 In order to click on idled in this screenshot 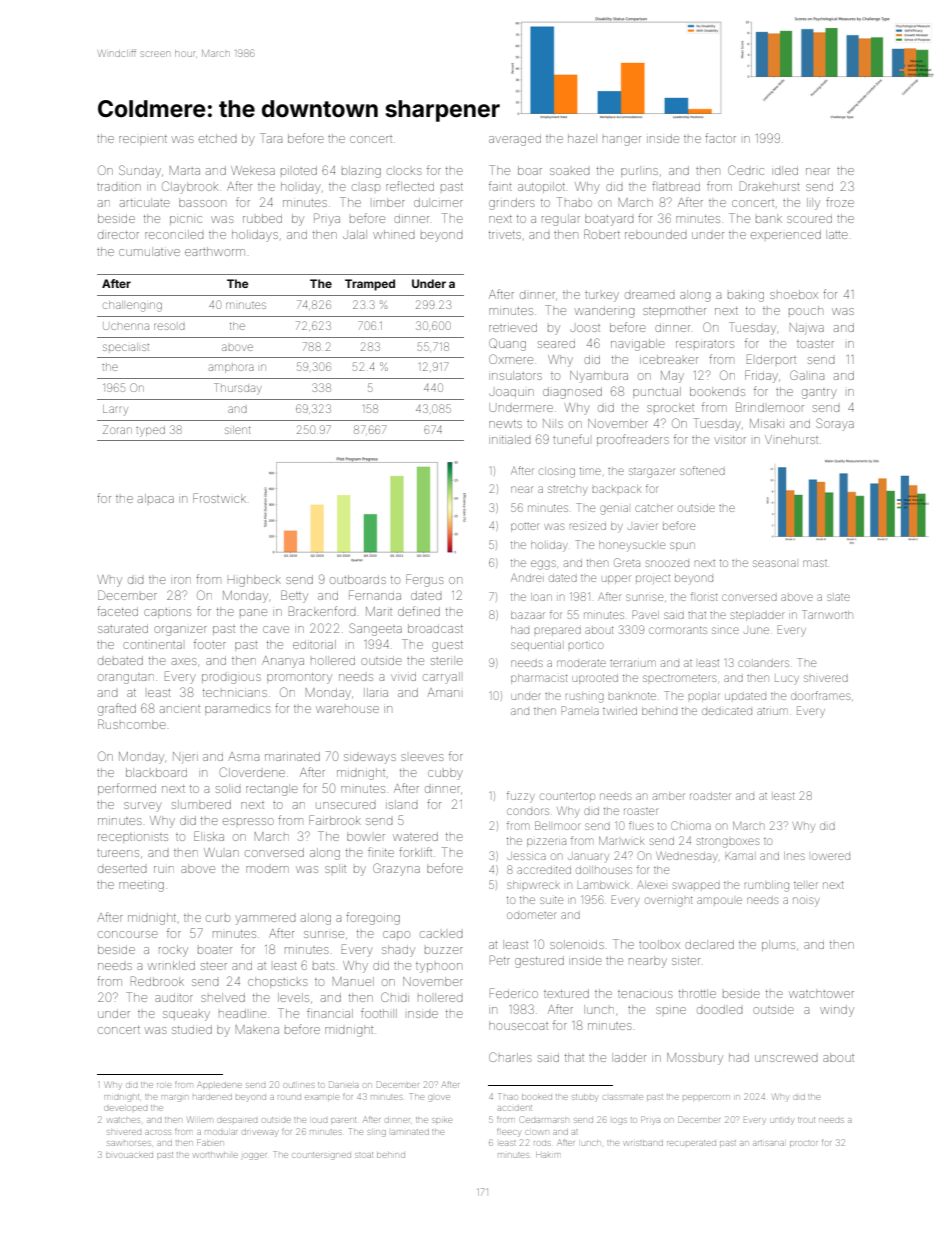, I will do `click(785, 170)`.
